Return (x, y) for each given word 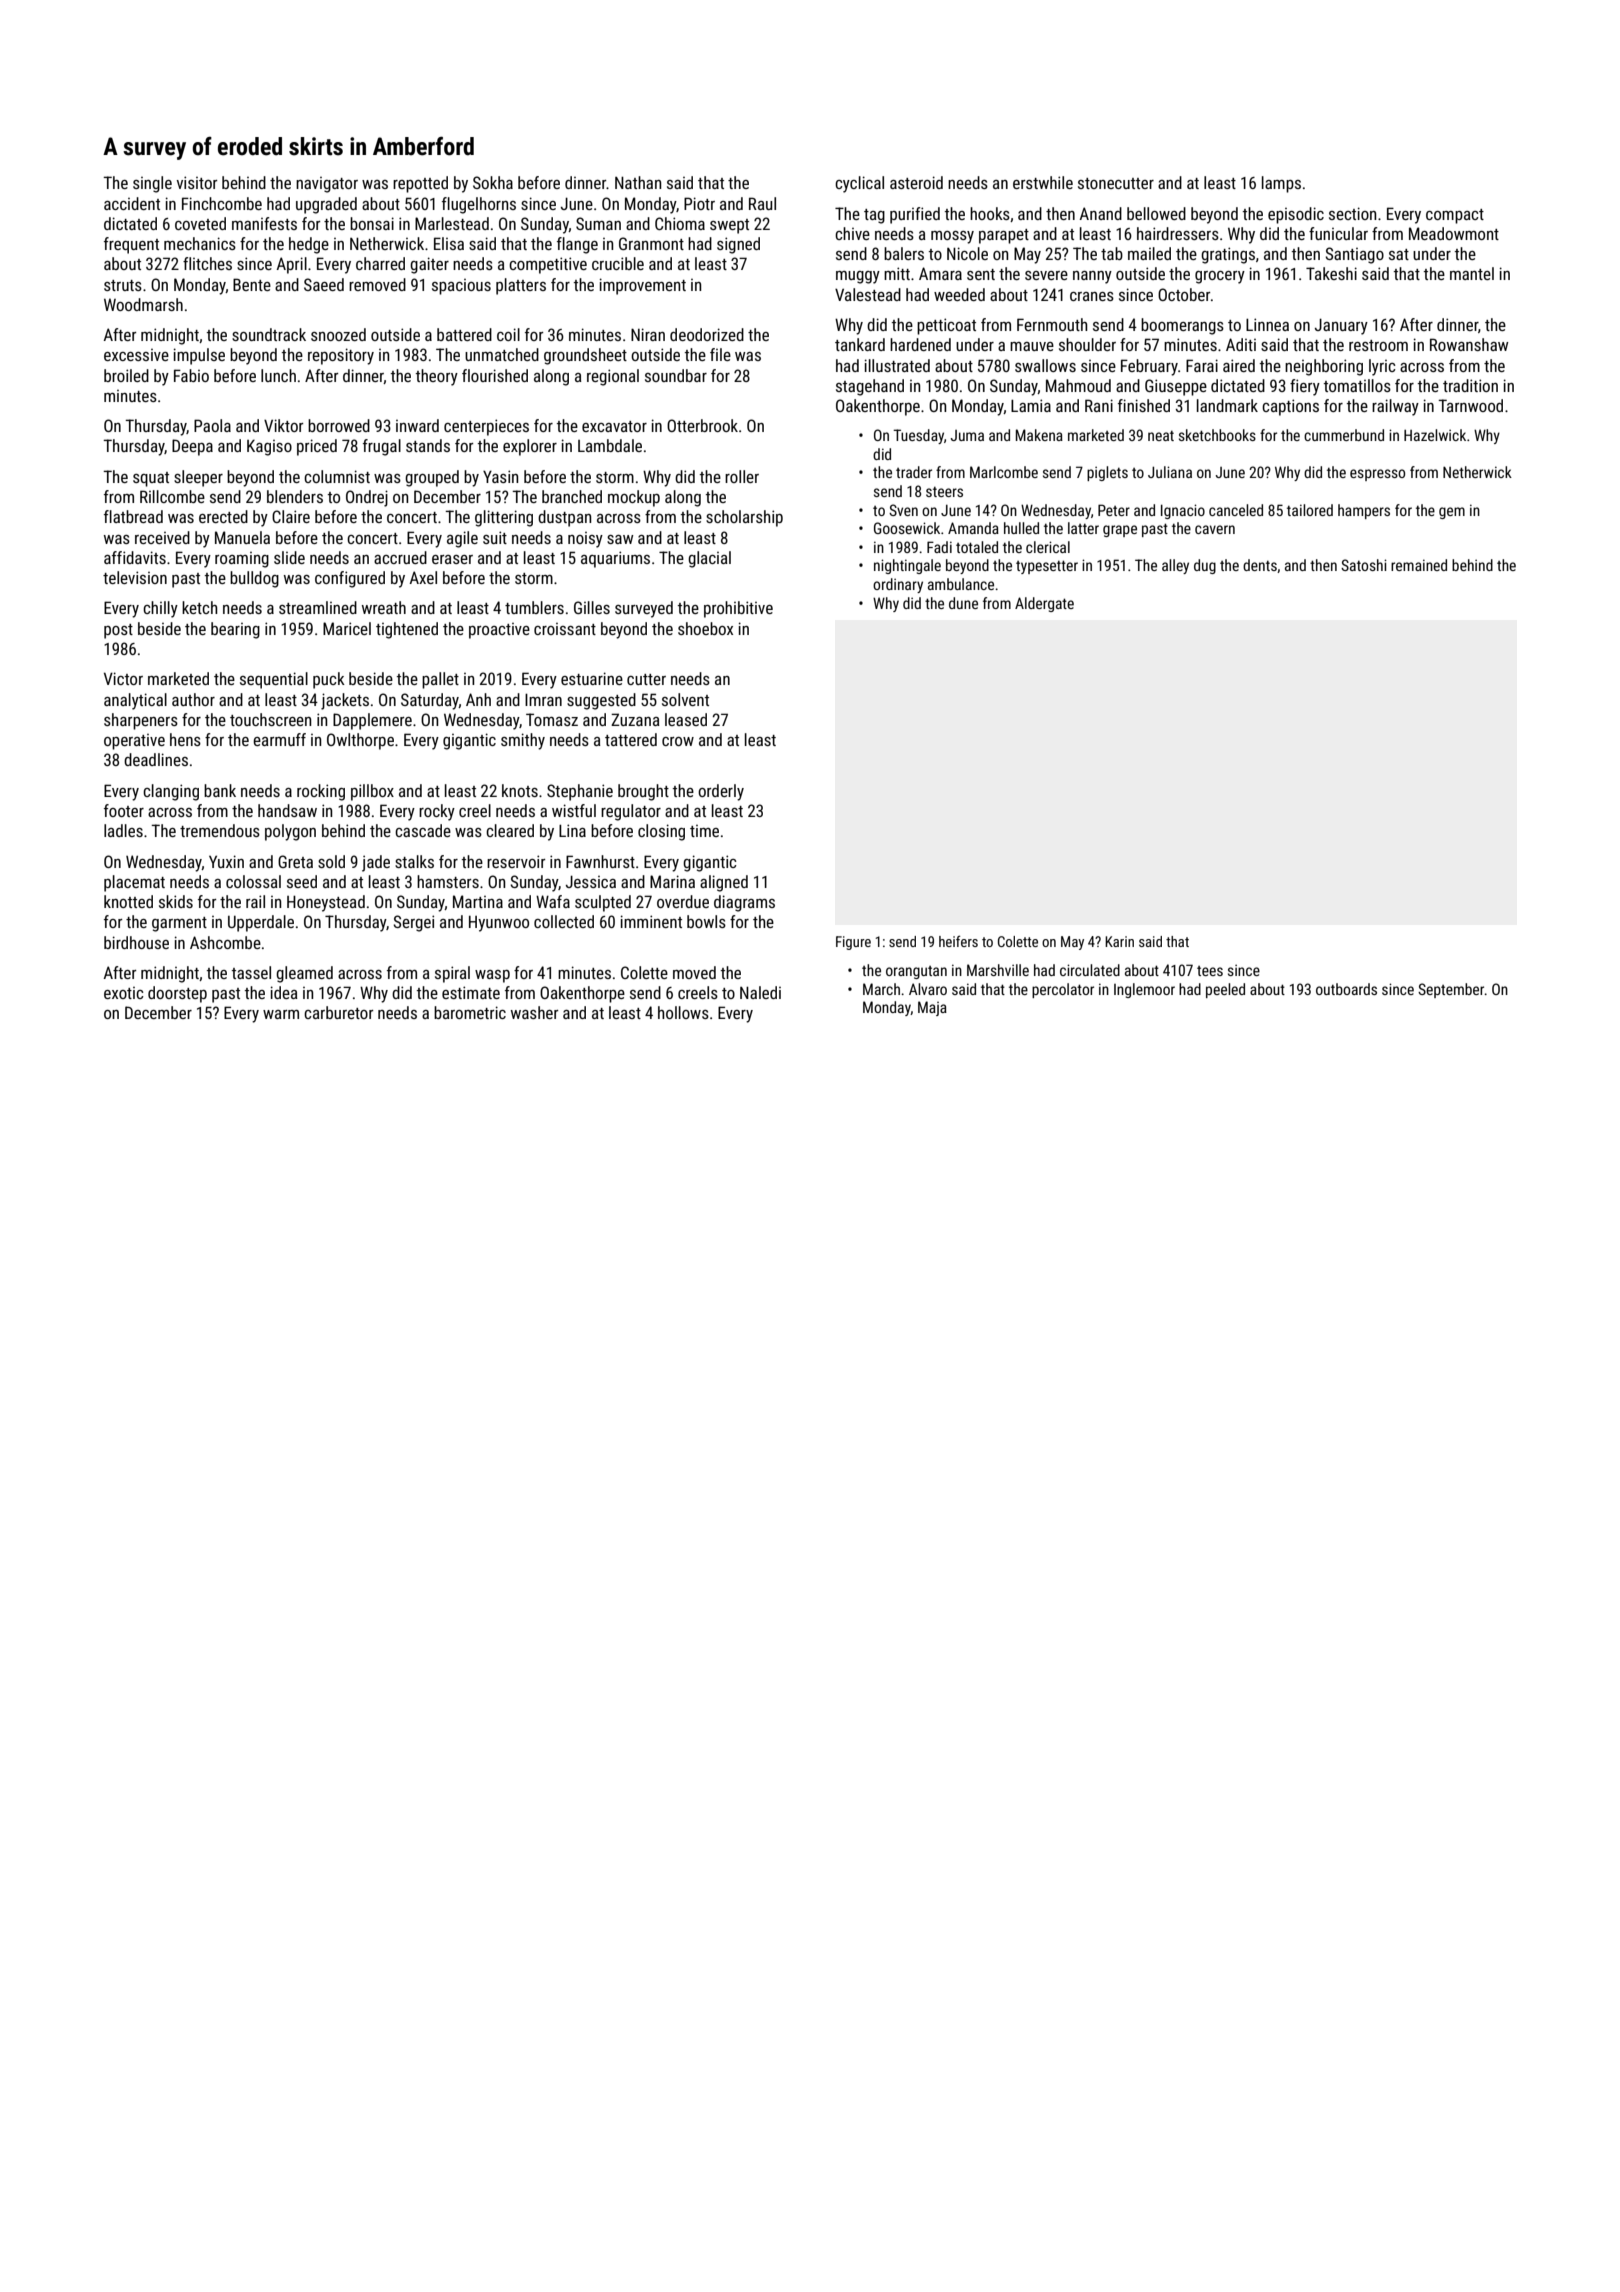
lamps (1281, 184)
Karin (1119, 941)
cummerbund (1344, 435)
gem (1452, 513)
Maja (932, 1008)
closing (661, 832)
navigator (327, 185)
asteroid (916, 182)
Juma (967, 435)
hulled (1021, 528)
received (162, 537)
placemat (134, 883)
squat (151, 479)
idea (284, 992)
